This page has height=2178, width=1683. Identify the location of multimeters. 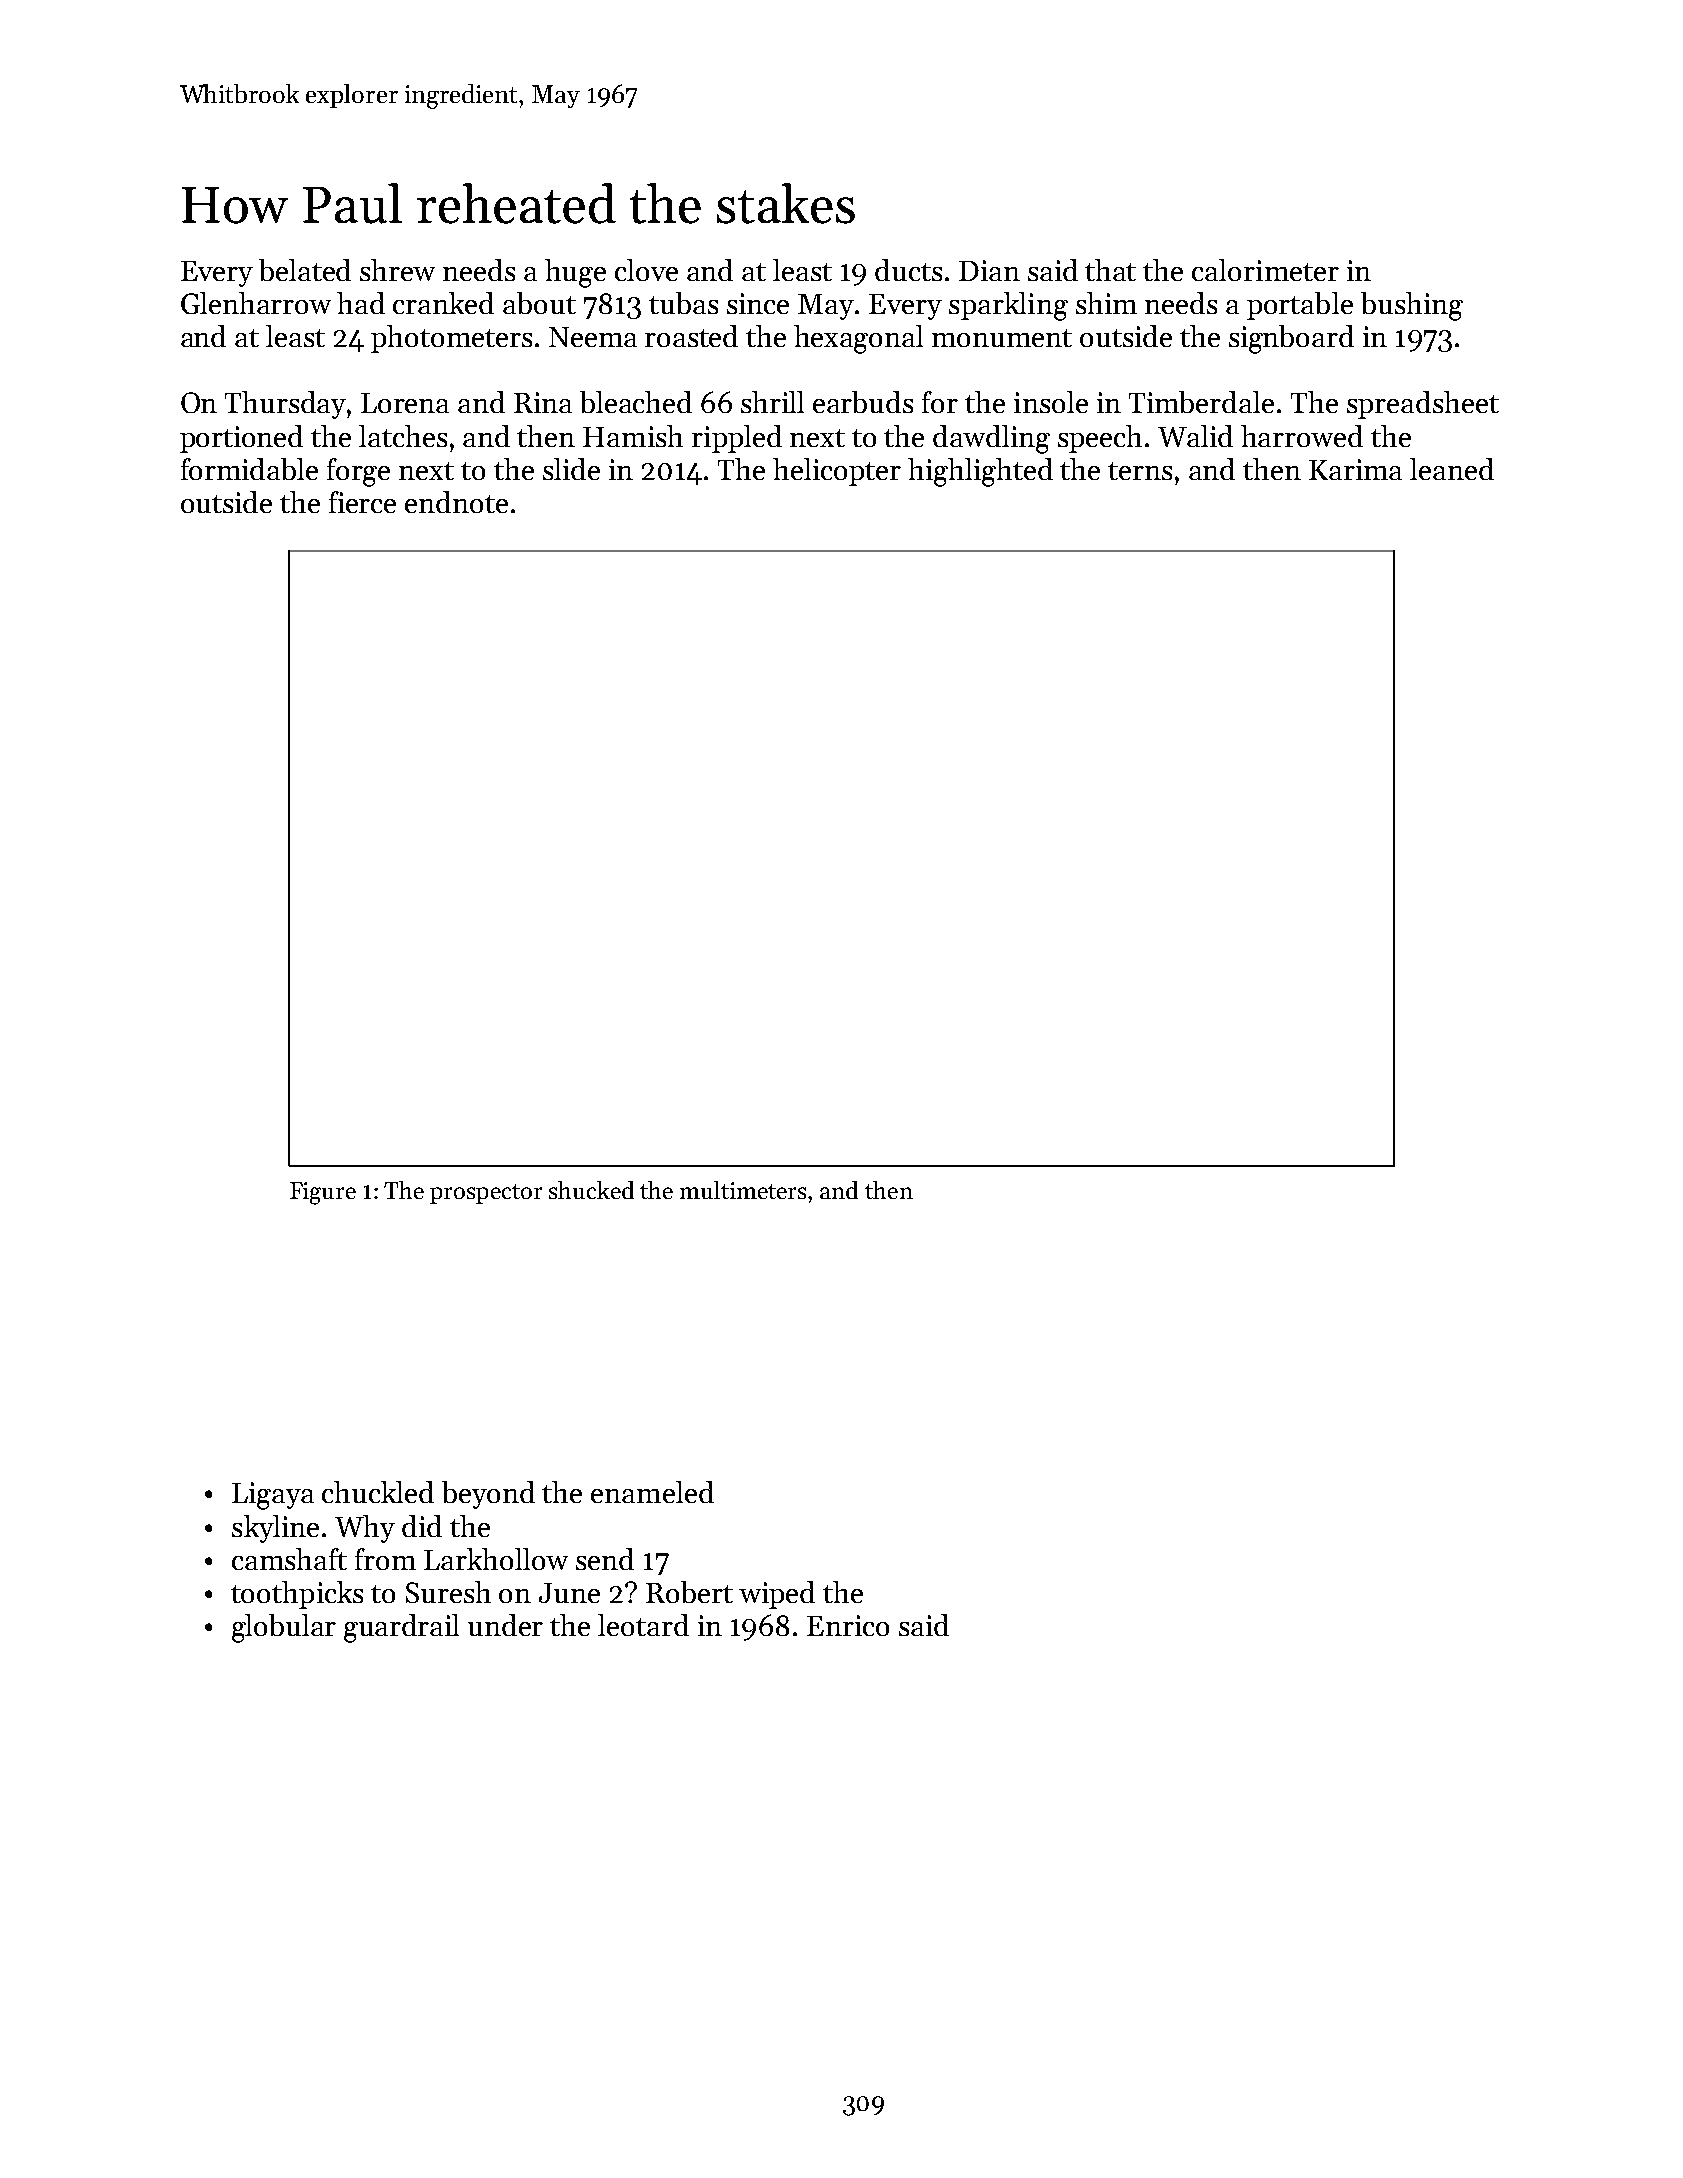
(743, 1190).
